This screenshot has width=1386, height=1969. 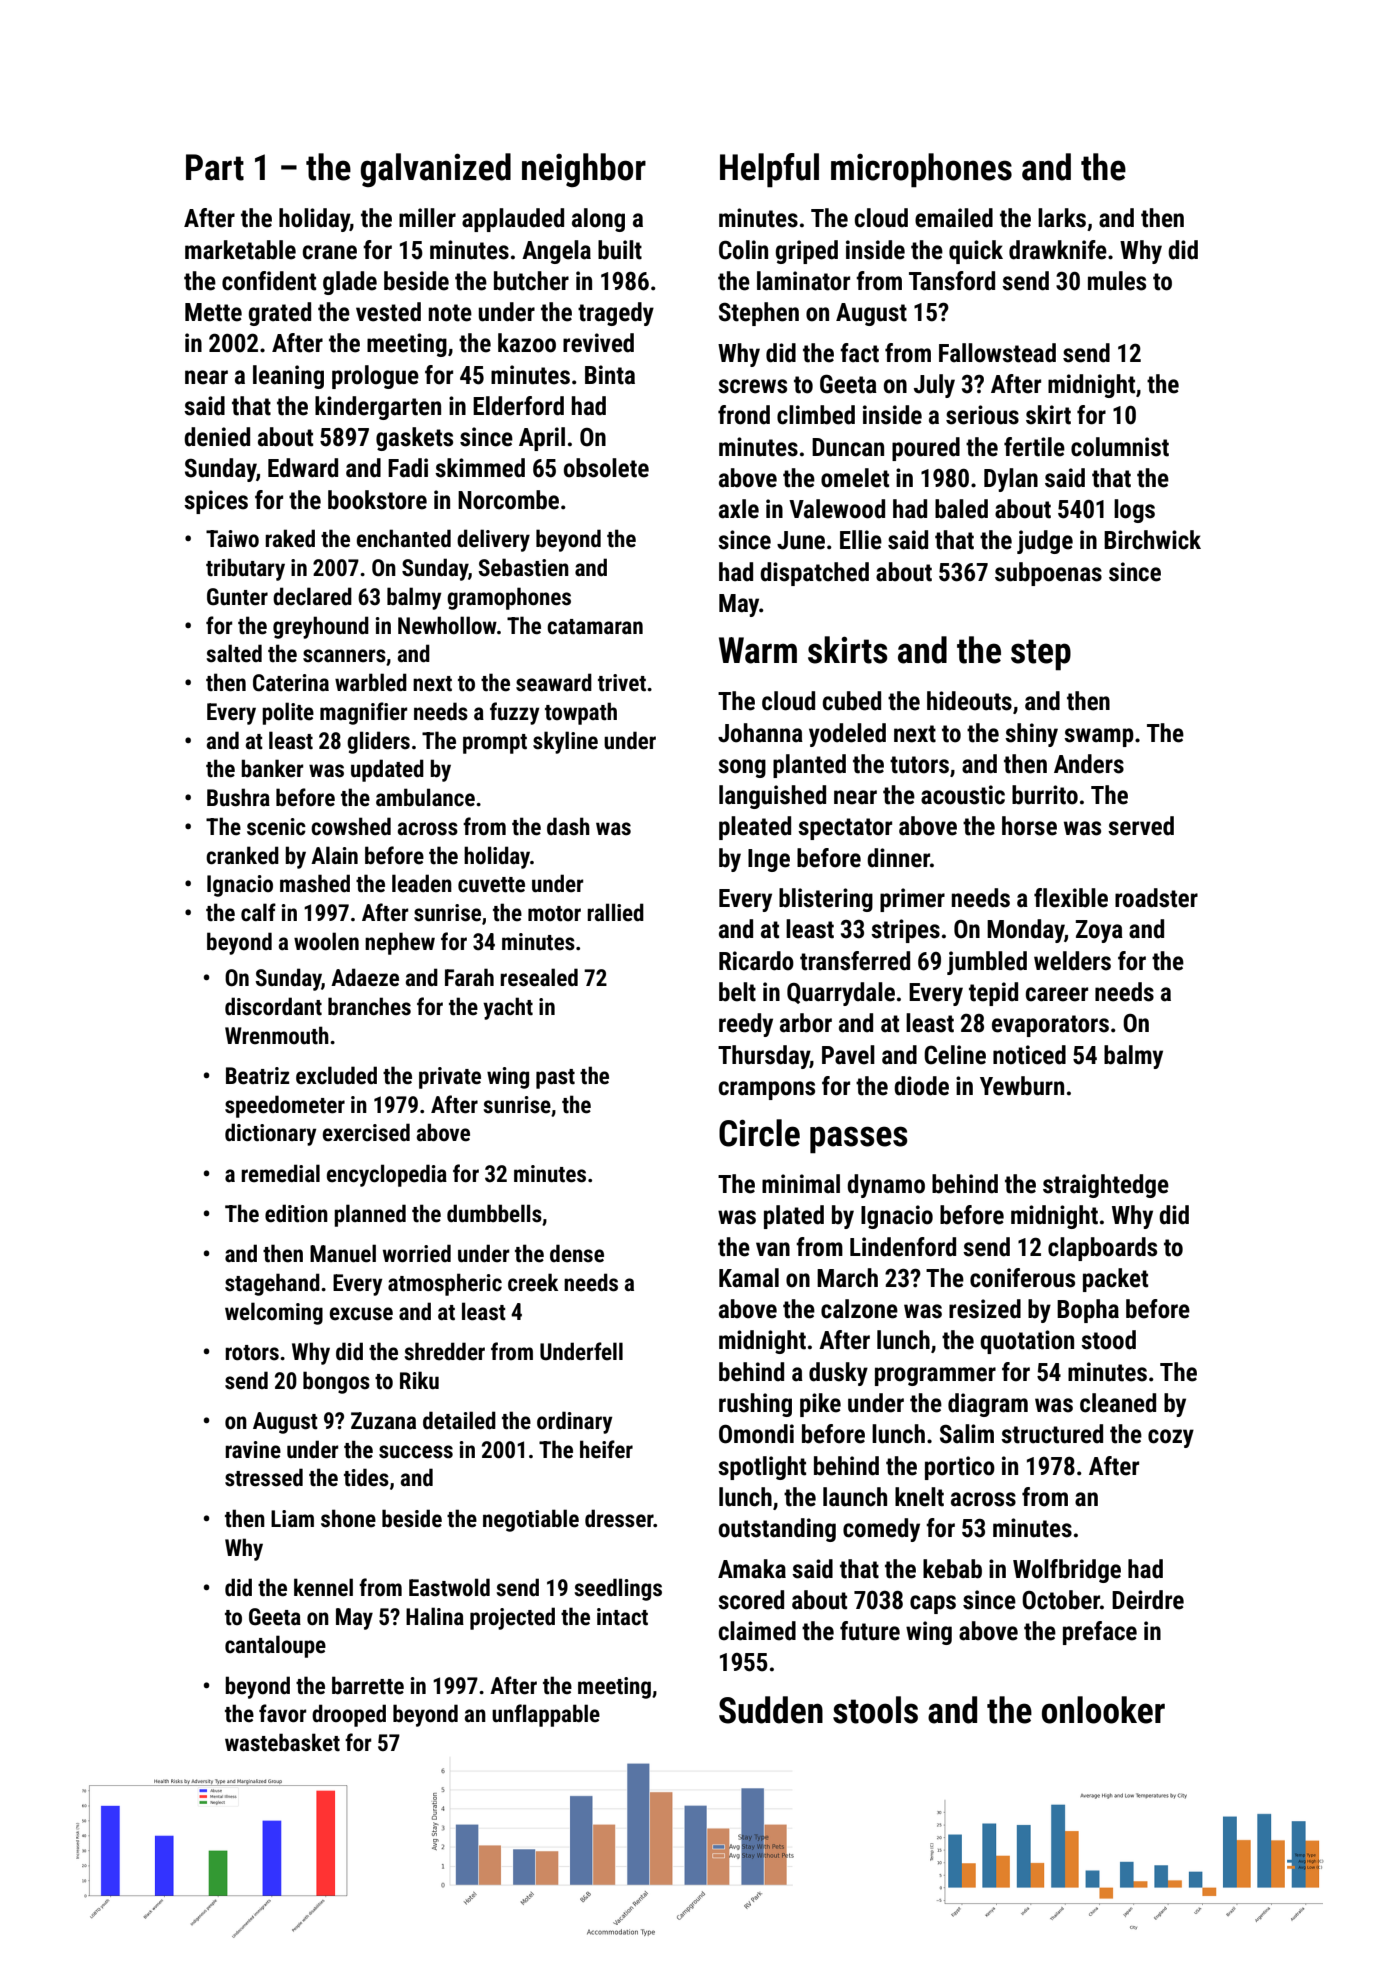 What do you see at coordinates (215, 167) in the screenshot?
I see `Part` at bounding box center [215, 167].
